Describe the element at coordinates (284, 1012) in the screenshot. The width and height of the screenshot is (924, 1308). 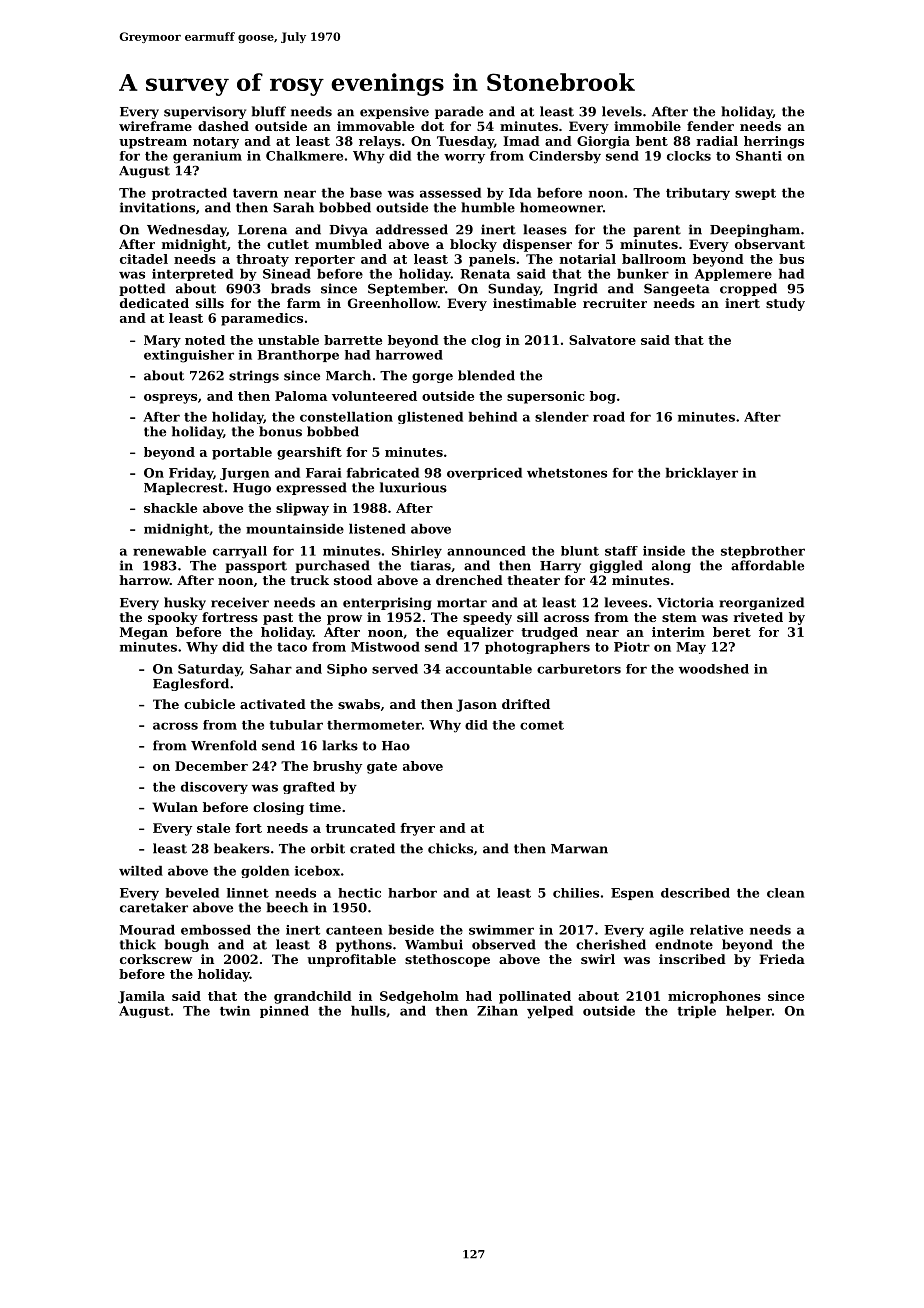
I see `pinned` at that location.
